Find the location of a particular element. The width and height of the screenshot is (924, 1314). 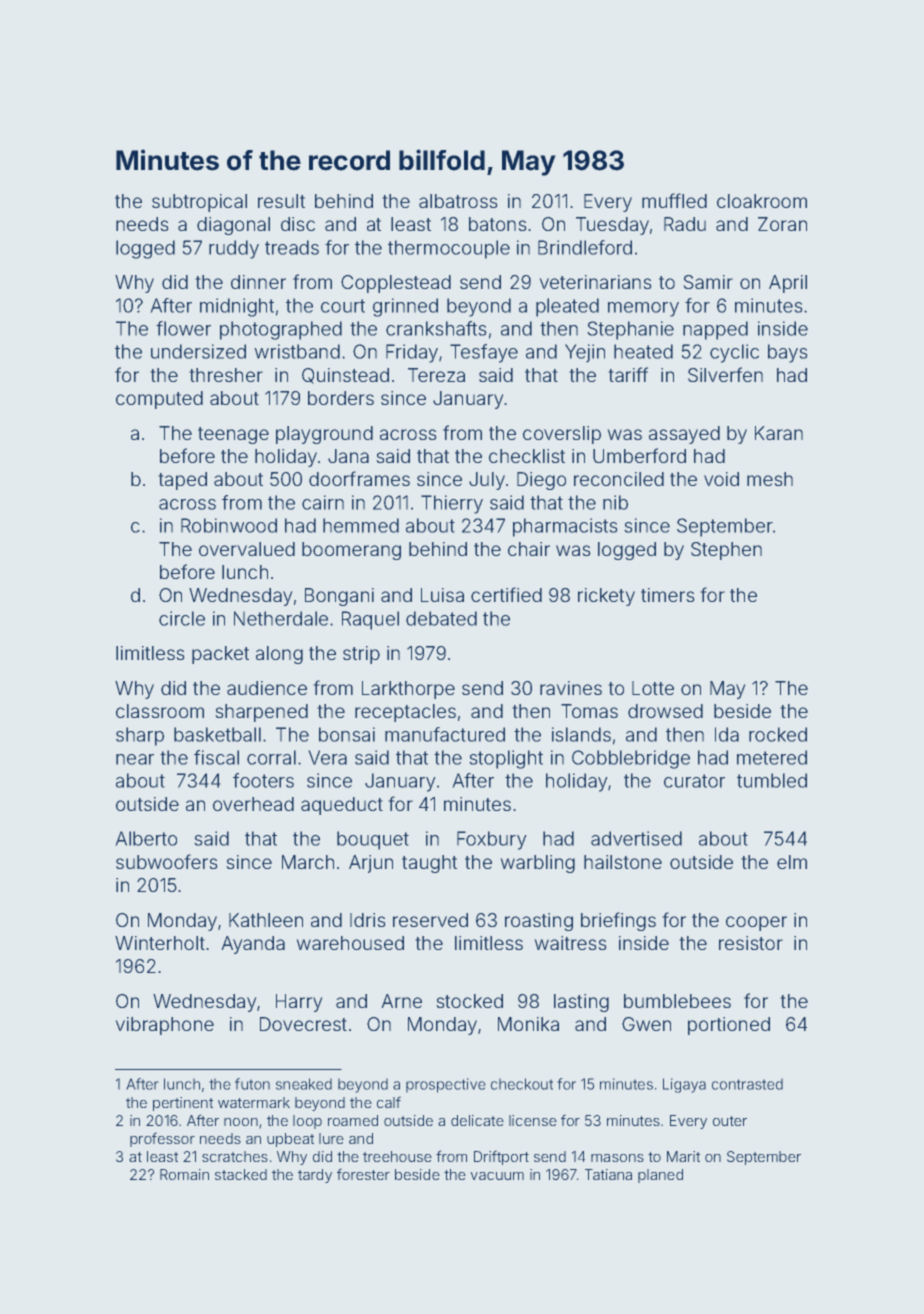

Brindleford is located at coordinates (585, 247).
